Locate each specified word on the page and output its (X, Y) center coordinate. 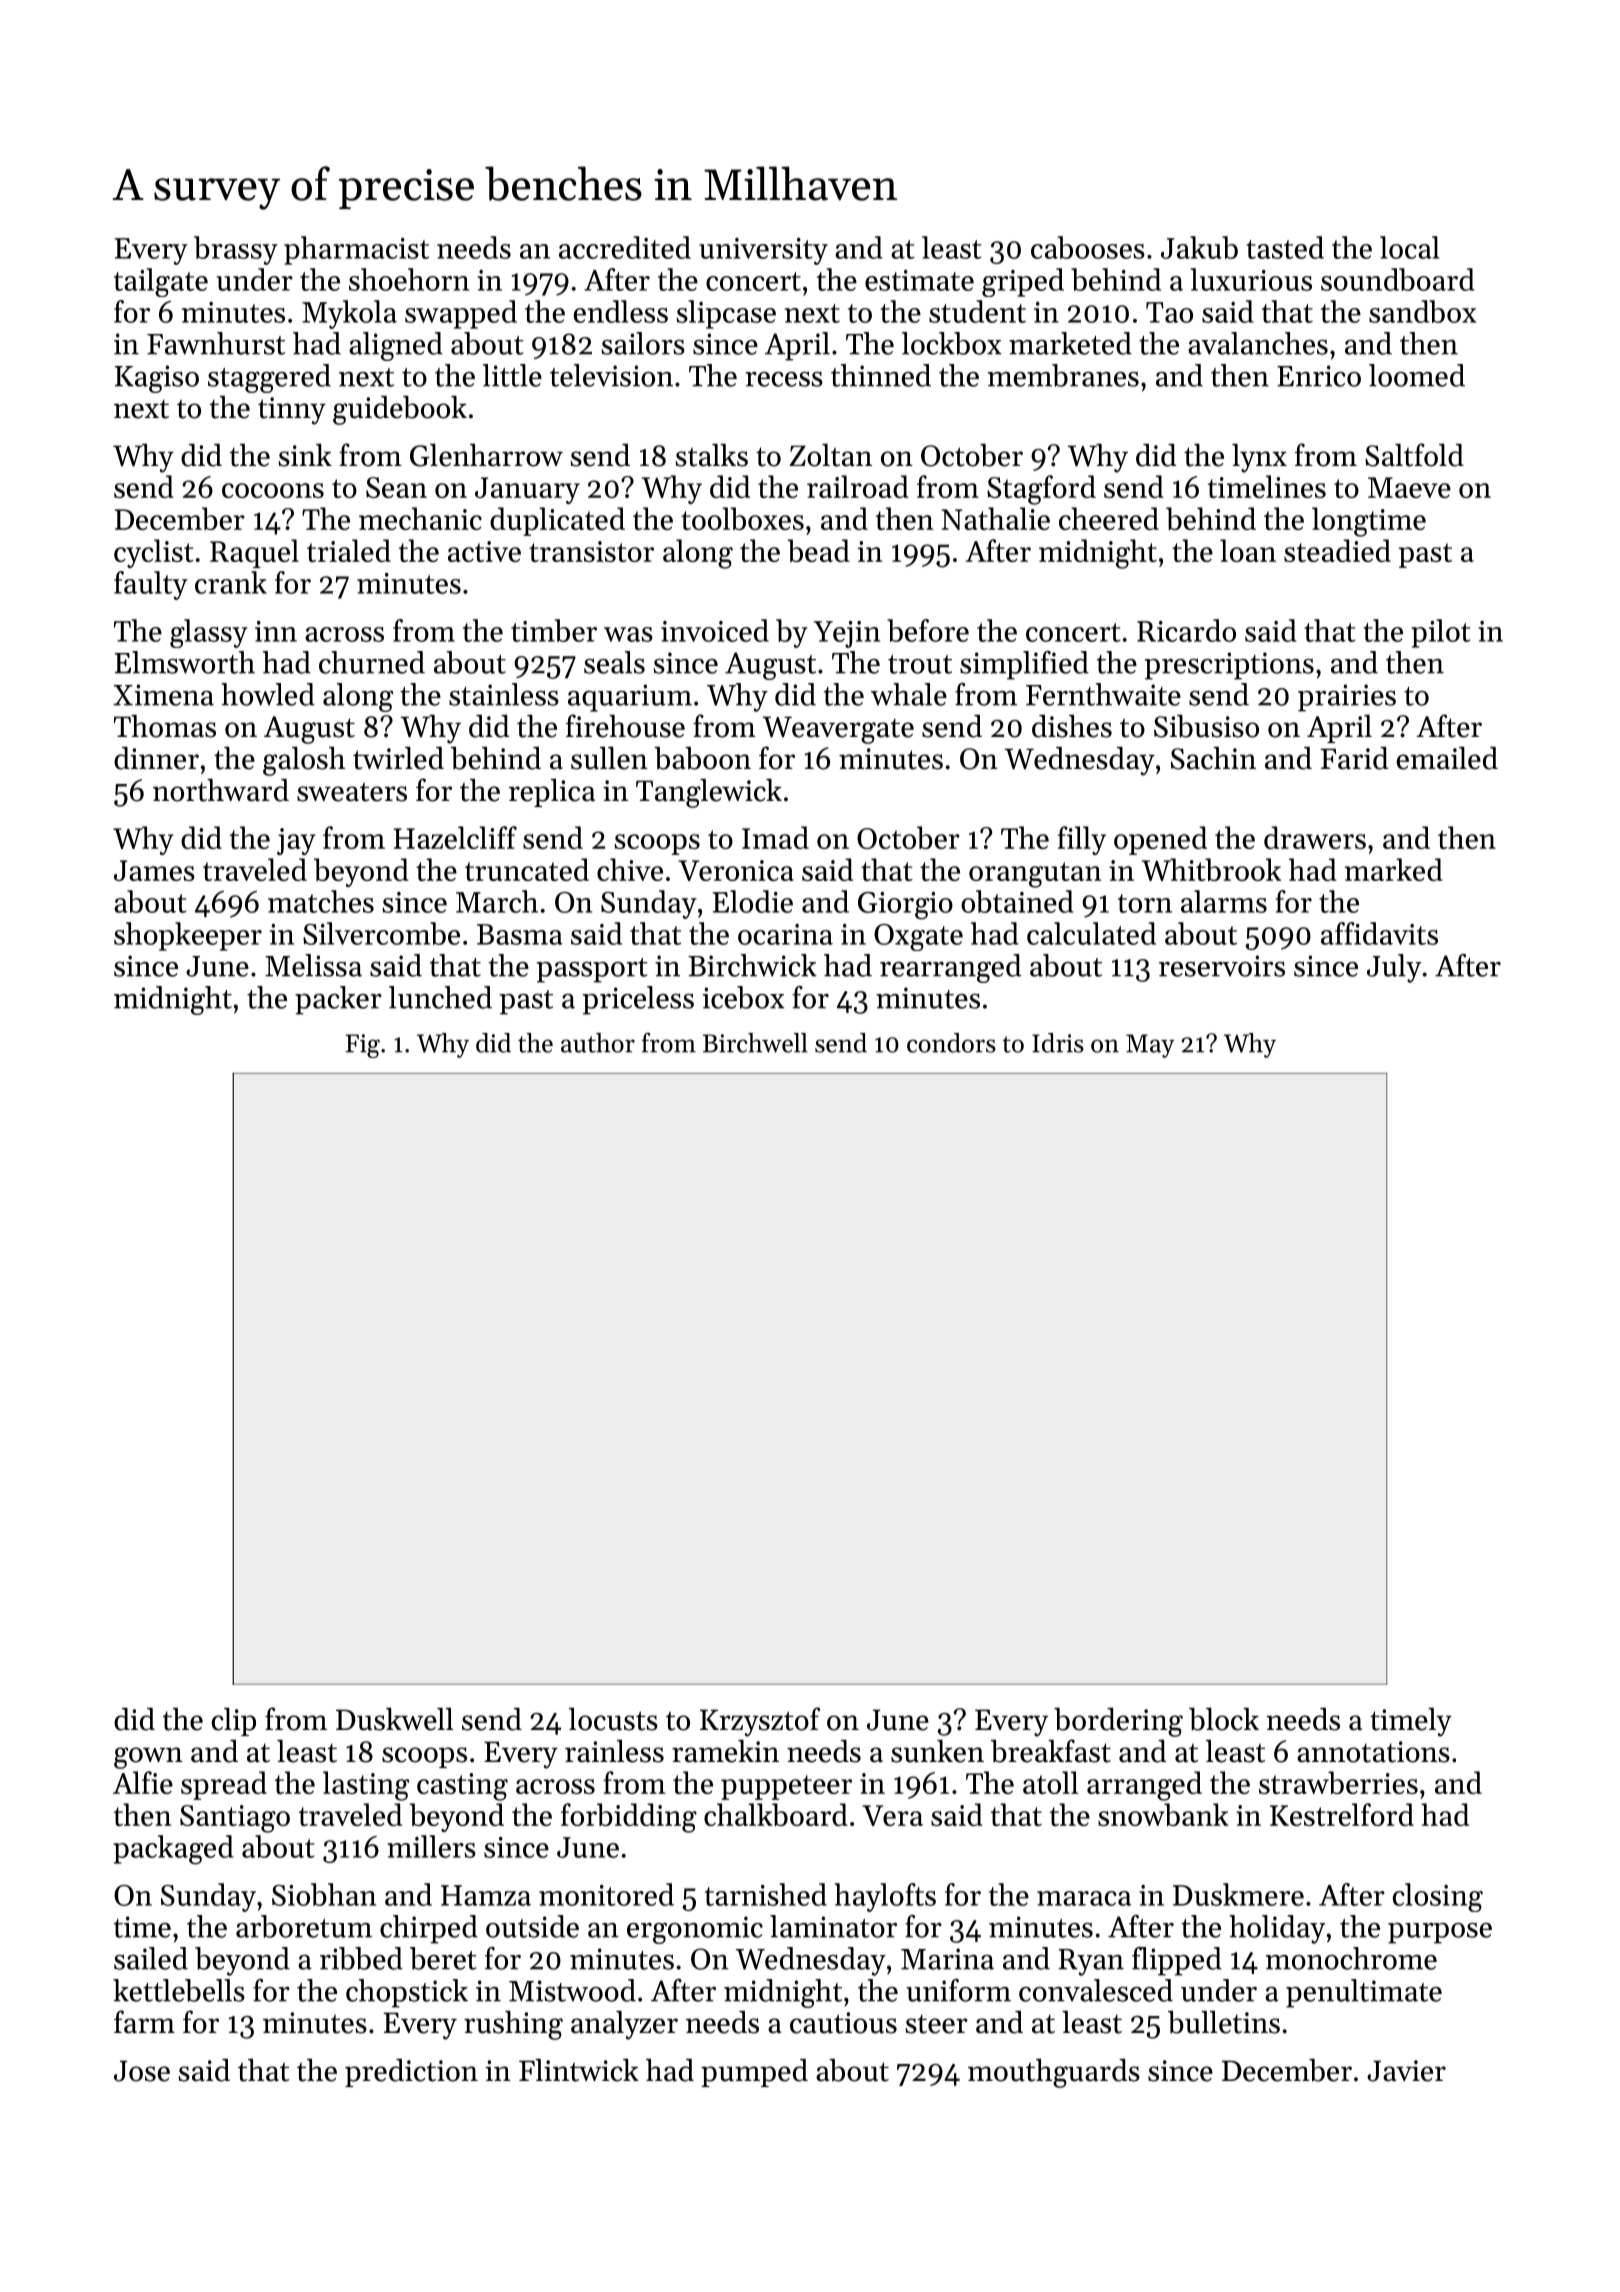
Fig (362, 1046)
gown (148, 1758)
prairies (1347, 698)
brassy (236, 250)
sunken (937, 1751)
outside (532, 1926)
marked (1394, 869)
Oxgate (918, 937)
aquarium (630, 698)
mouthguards (1054, 2073)
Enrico (1319, 376)
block (1224, 1719)
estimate (919, 280)
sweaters (352, 792)
